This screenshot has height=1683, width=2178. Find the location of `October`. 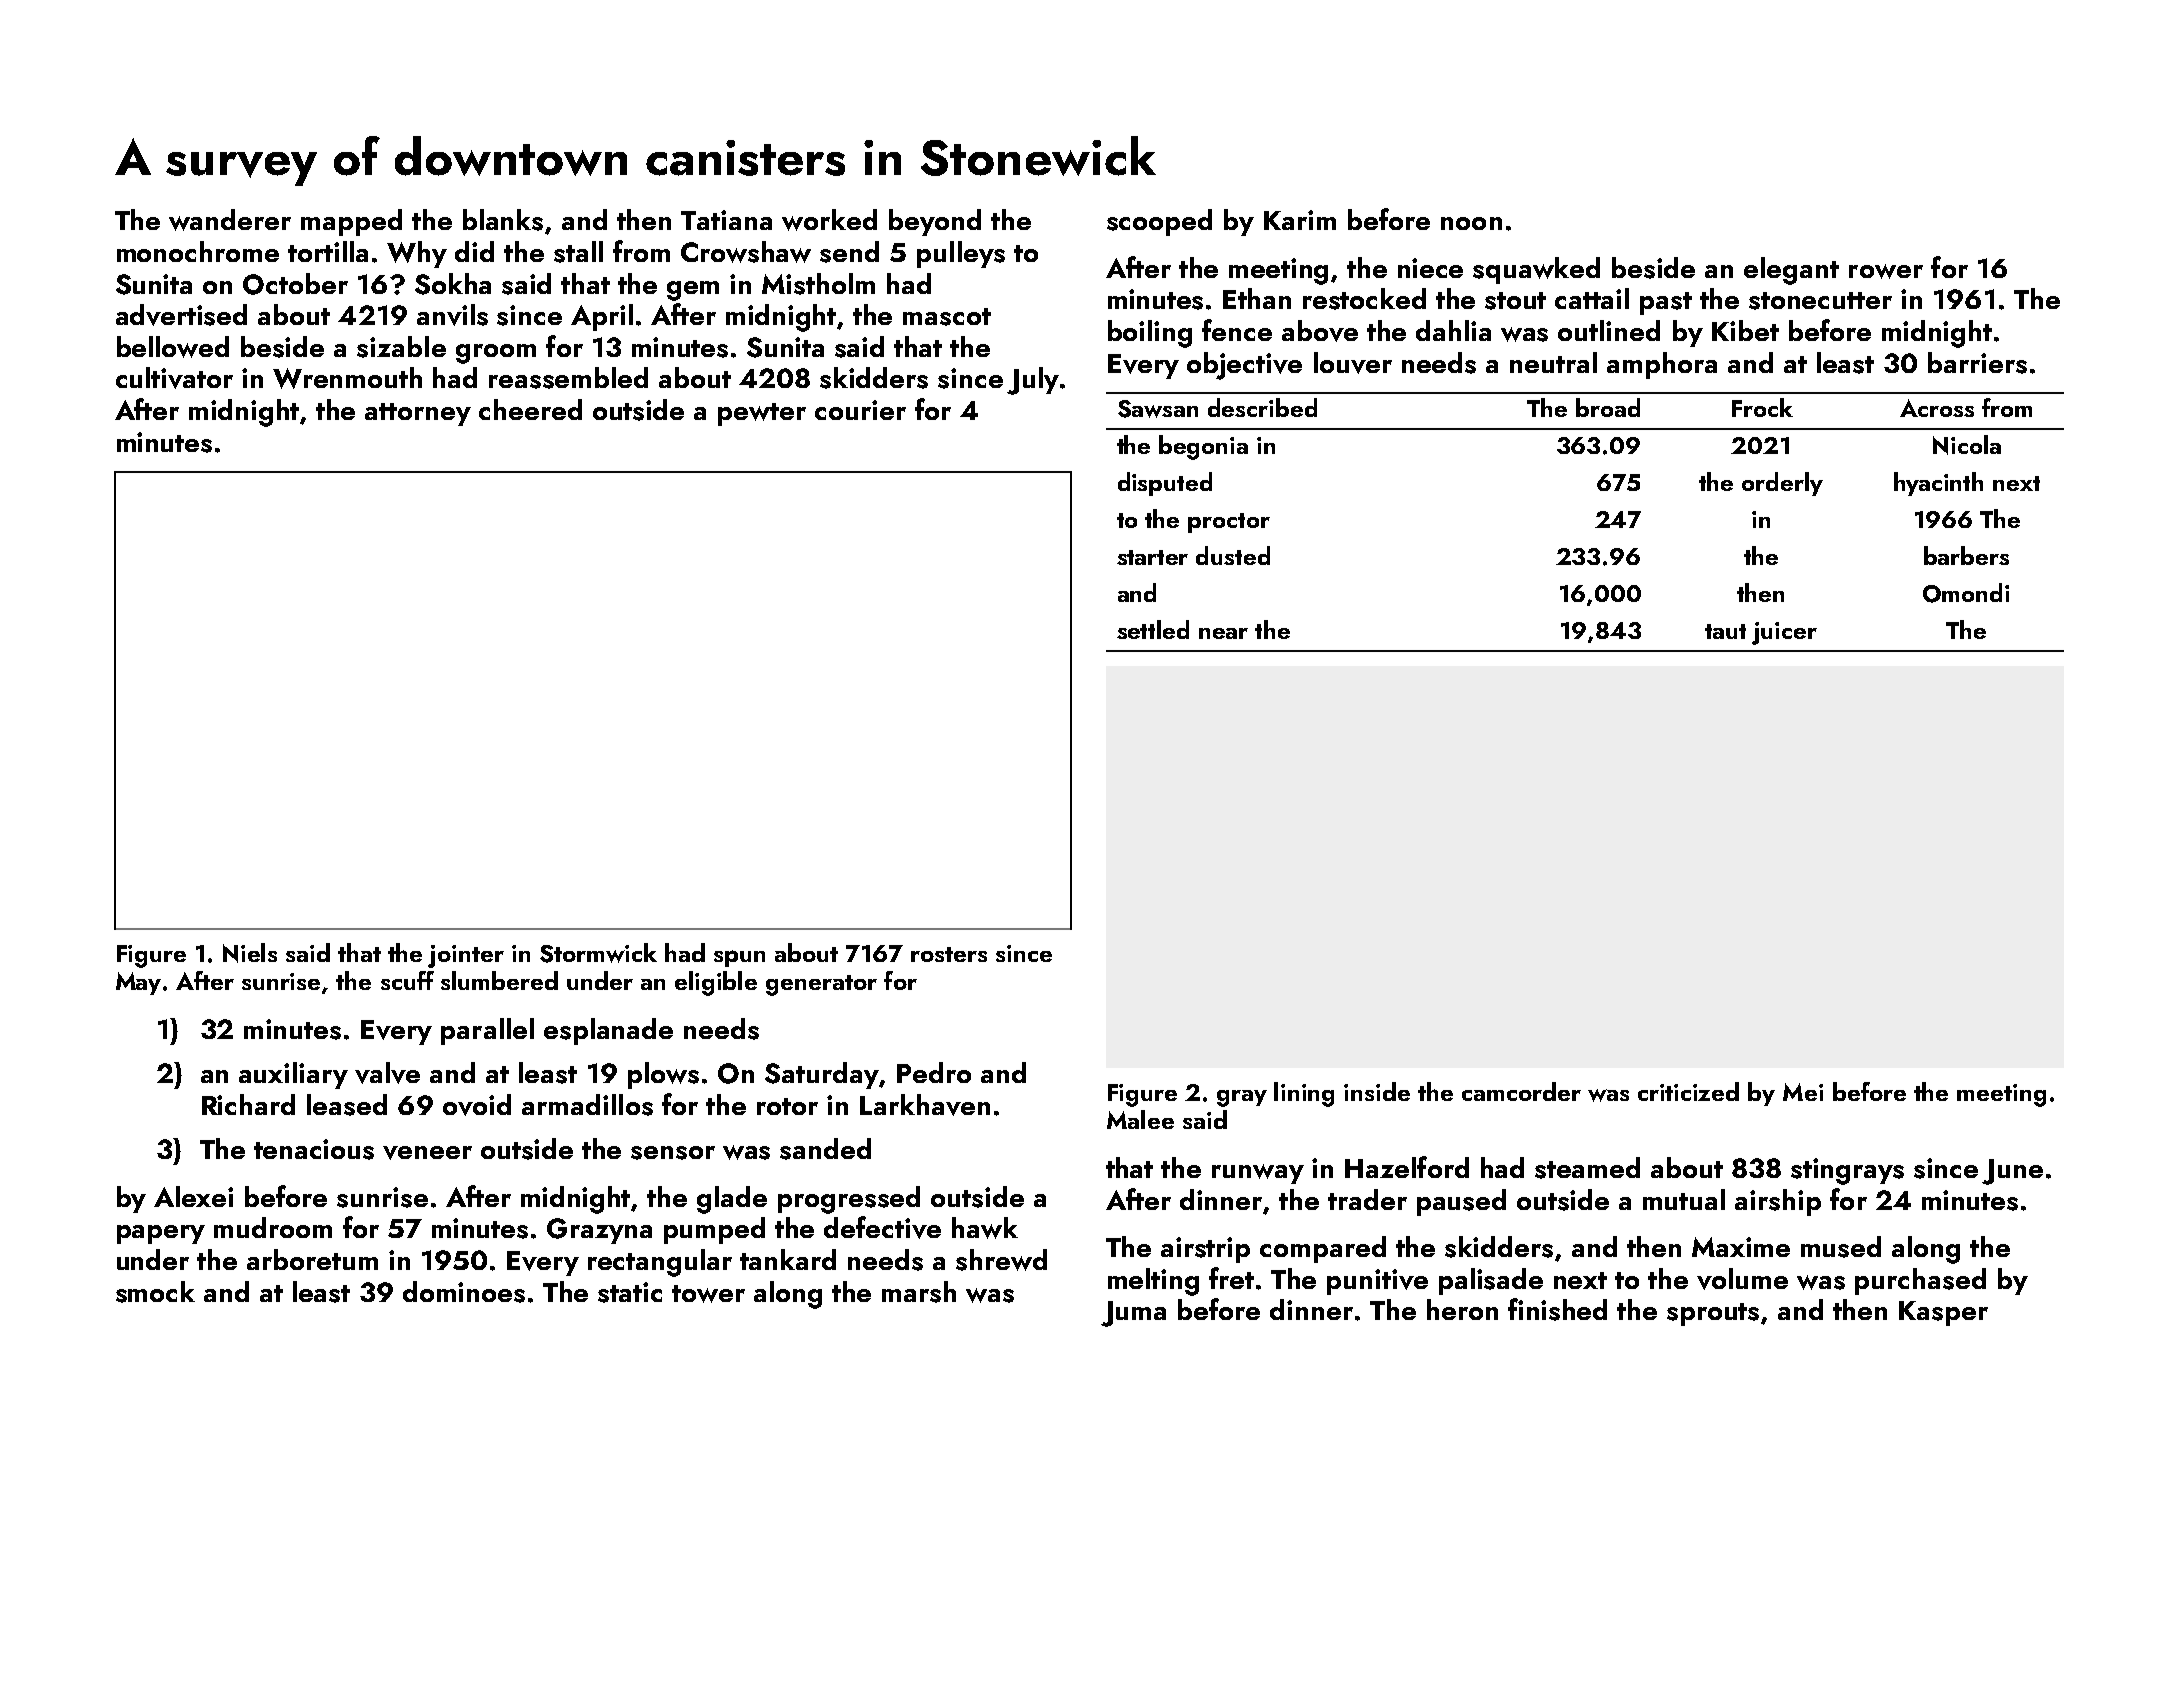

October is located at coordinates (295, 284).
